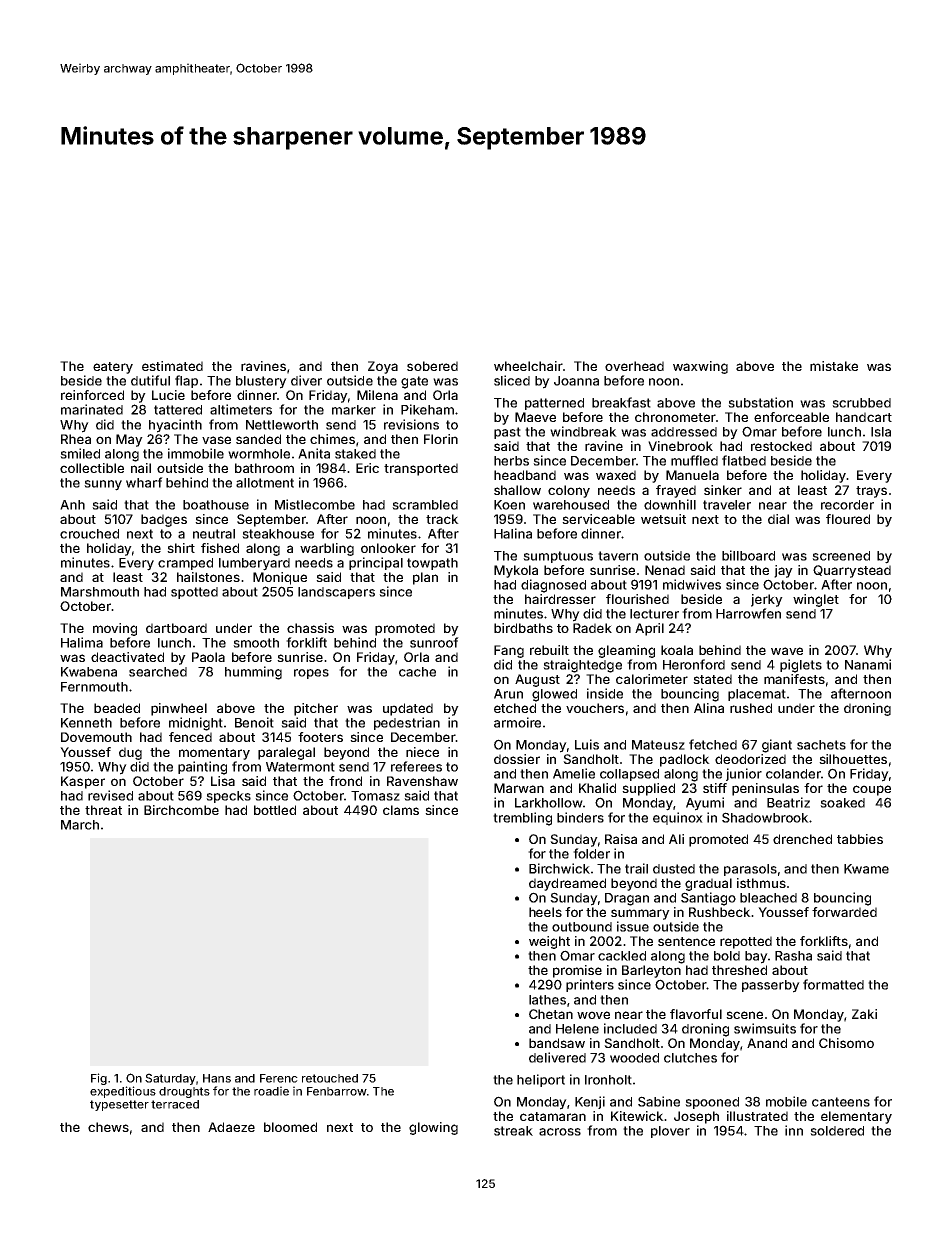 The height and width of the document is (1233, 952). I want to click on Amelie, so click(574, 773).
